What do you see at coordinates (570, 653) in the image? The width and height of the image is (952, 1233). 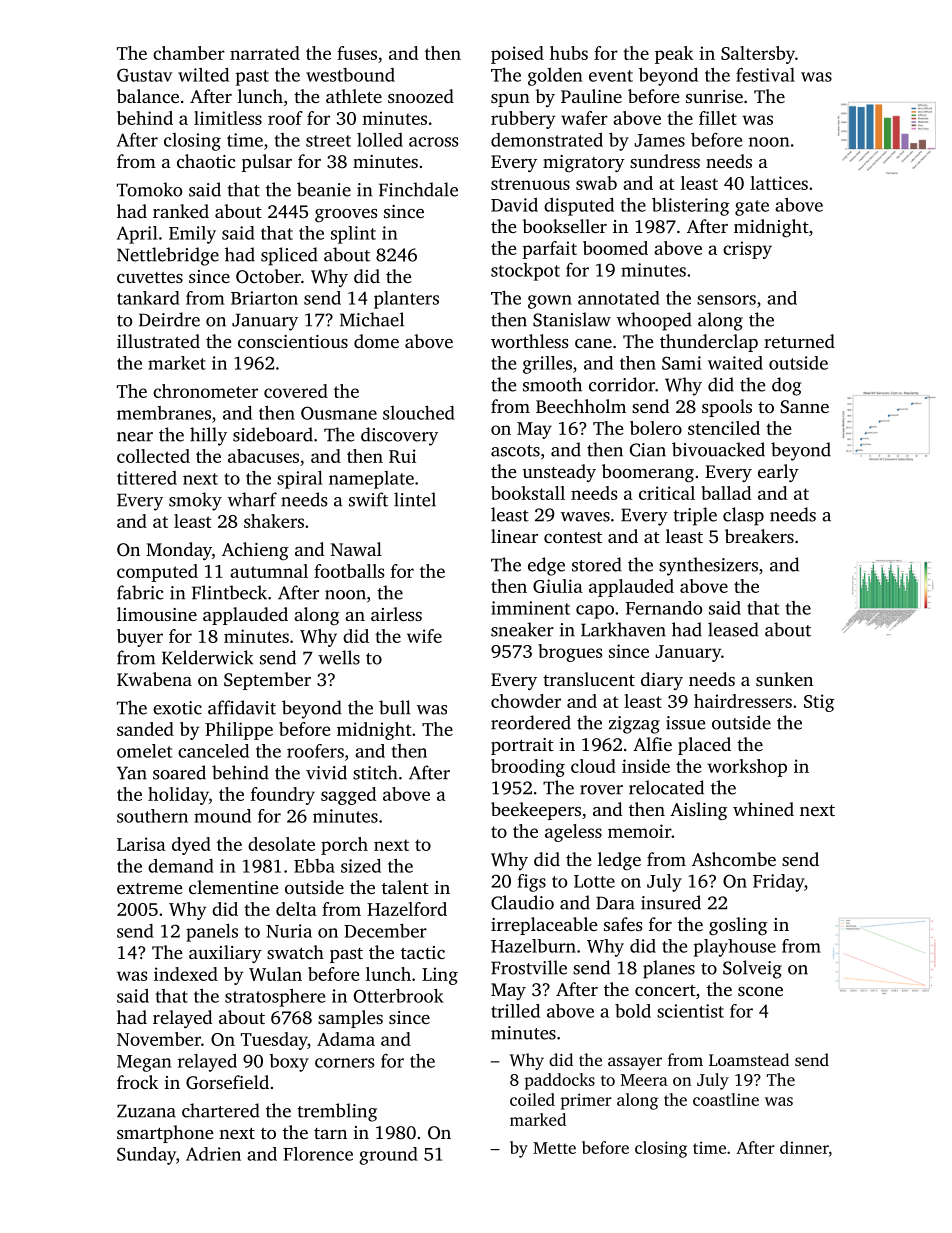 I see `brogues` at bounding box center [570, 653].
